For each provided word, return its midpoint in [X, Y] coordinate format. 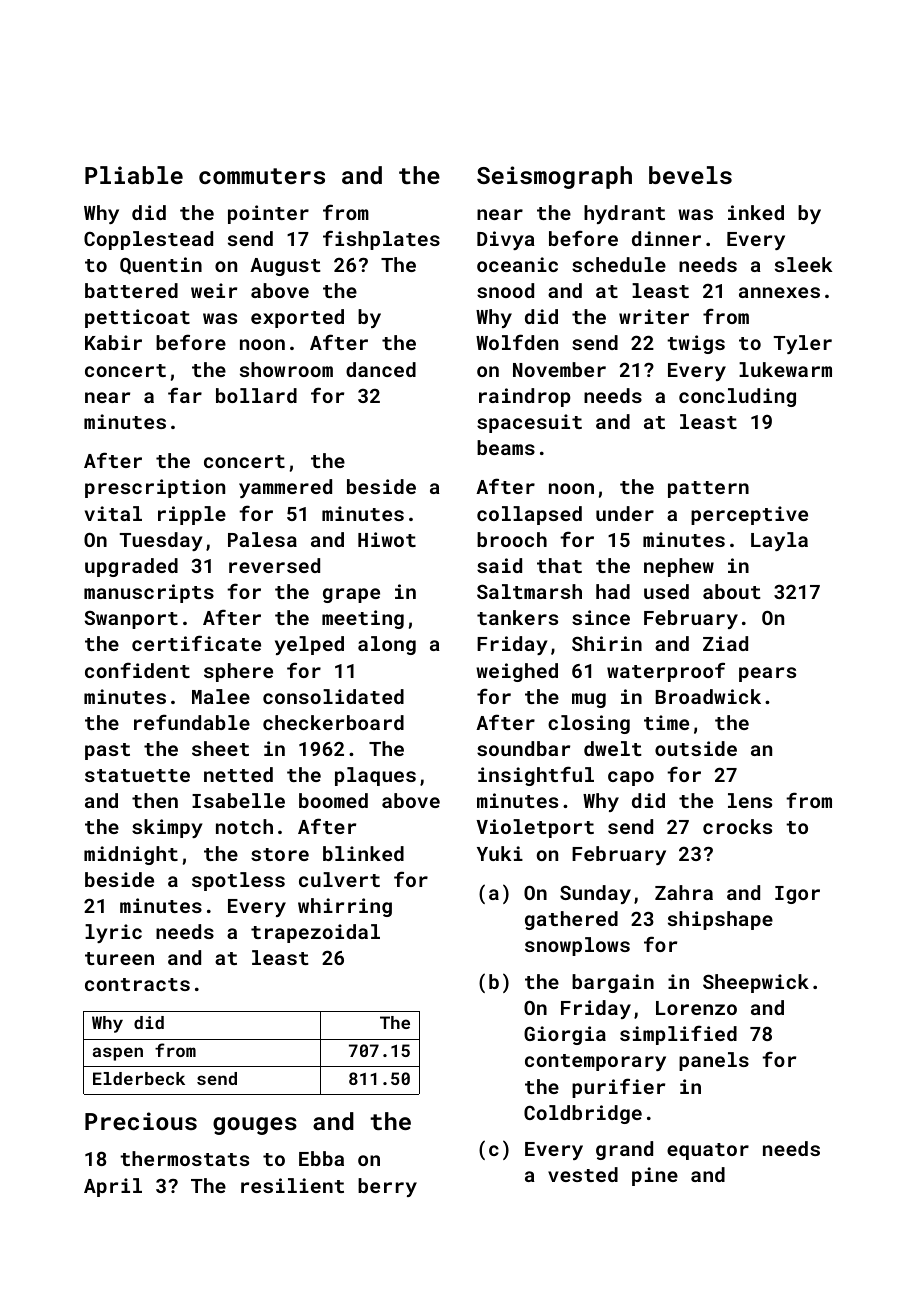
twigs [696, 344]
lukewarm [785, 369]
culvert [339, 879]
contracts [137, 984]
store [280, 854]
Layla [779, 541]
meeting [363, 619]
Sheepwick [756, 983]
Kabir [113, 342]
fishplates [381, 240]
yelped [309, 645]
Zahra [684, 892]
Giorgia [565, 1035]
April [113, 1187]
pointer [268, 214]
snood [505, 290]
